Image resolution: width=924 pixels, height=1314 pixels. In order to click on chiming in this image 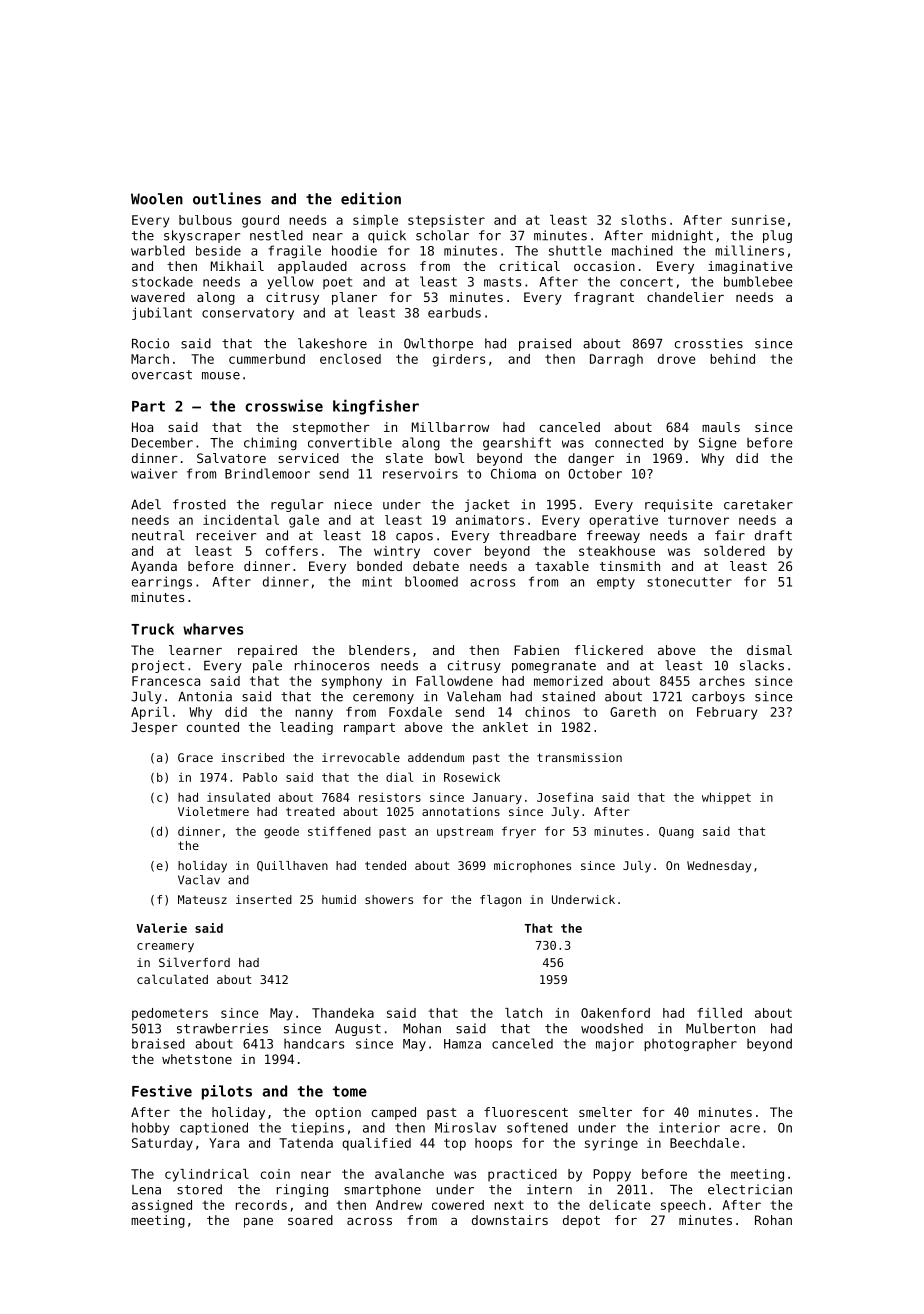, I will do `click(270, 444)`.
